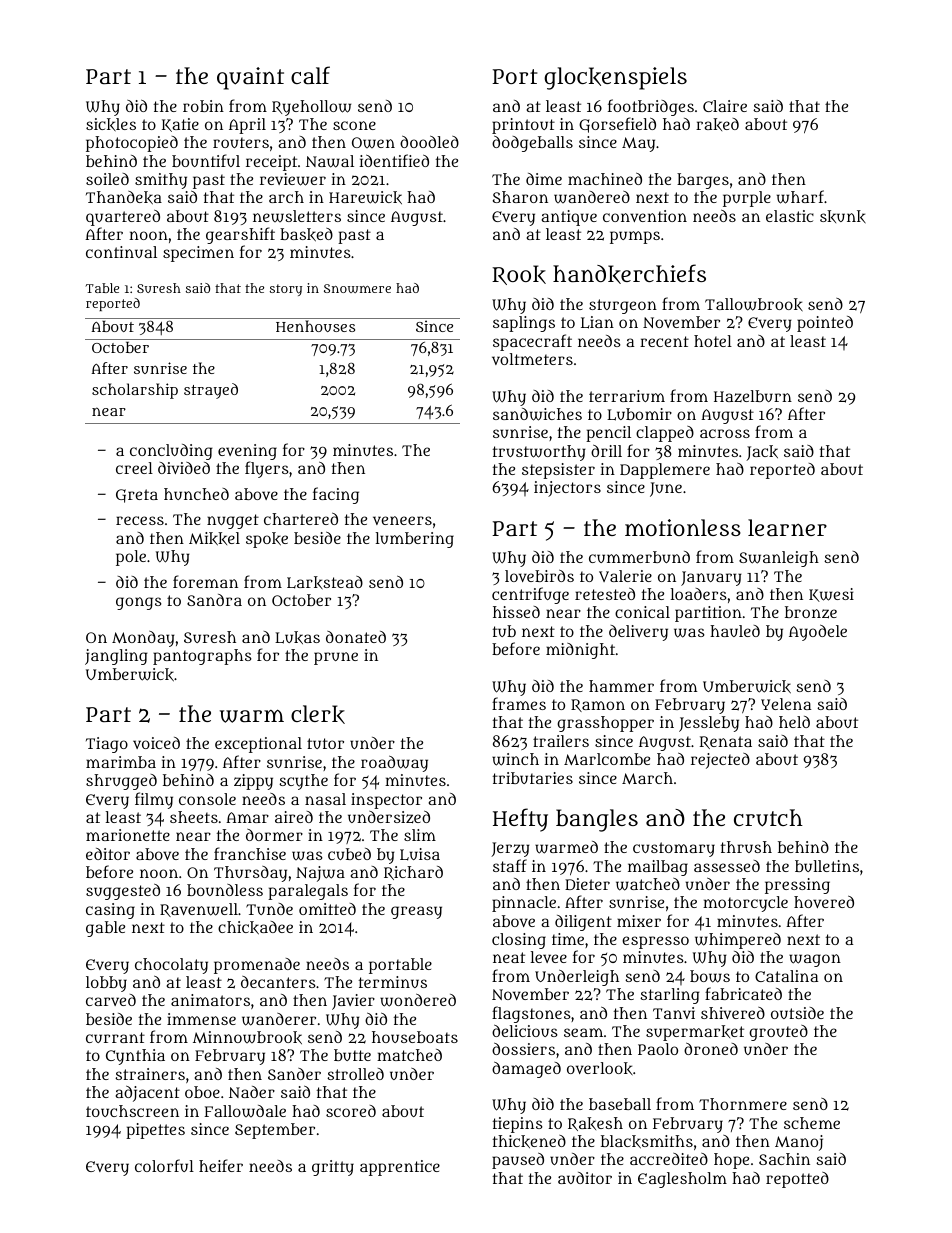 This screenshot has width=952, height=1233. What do you see at coordinates (585, 1178) in the screenshot?
I see `auditor` at bounding box center [585, 1178].
